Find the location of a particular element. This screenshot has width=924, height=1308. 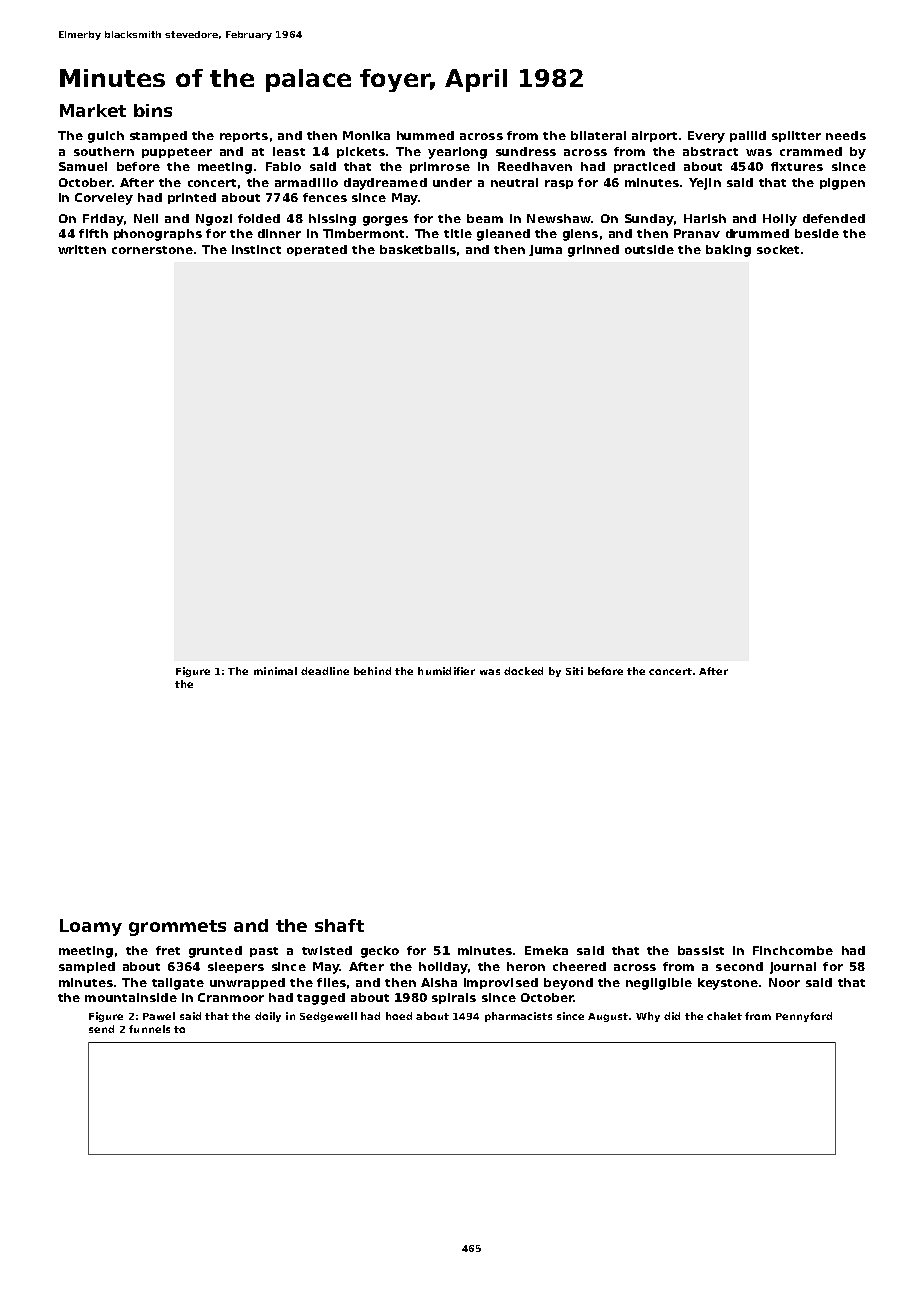

grinned is located at coordinates (593, 251).
